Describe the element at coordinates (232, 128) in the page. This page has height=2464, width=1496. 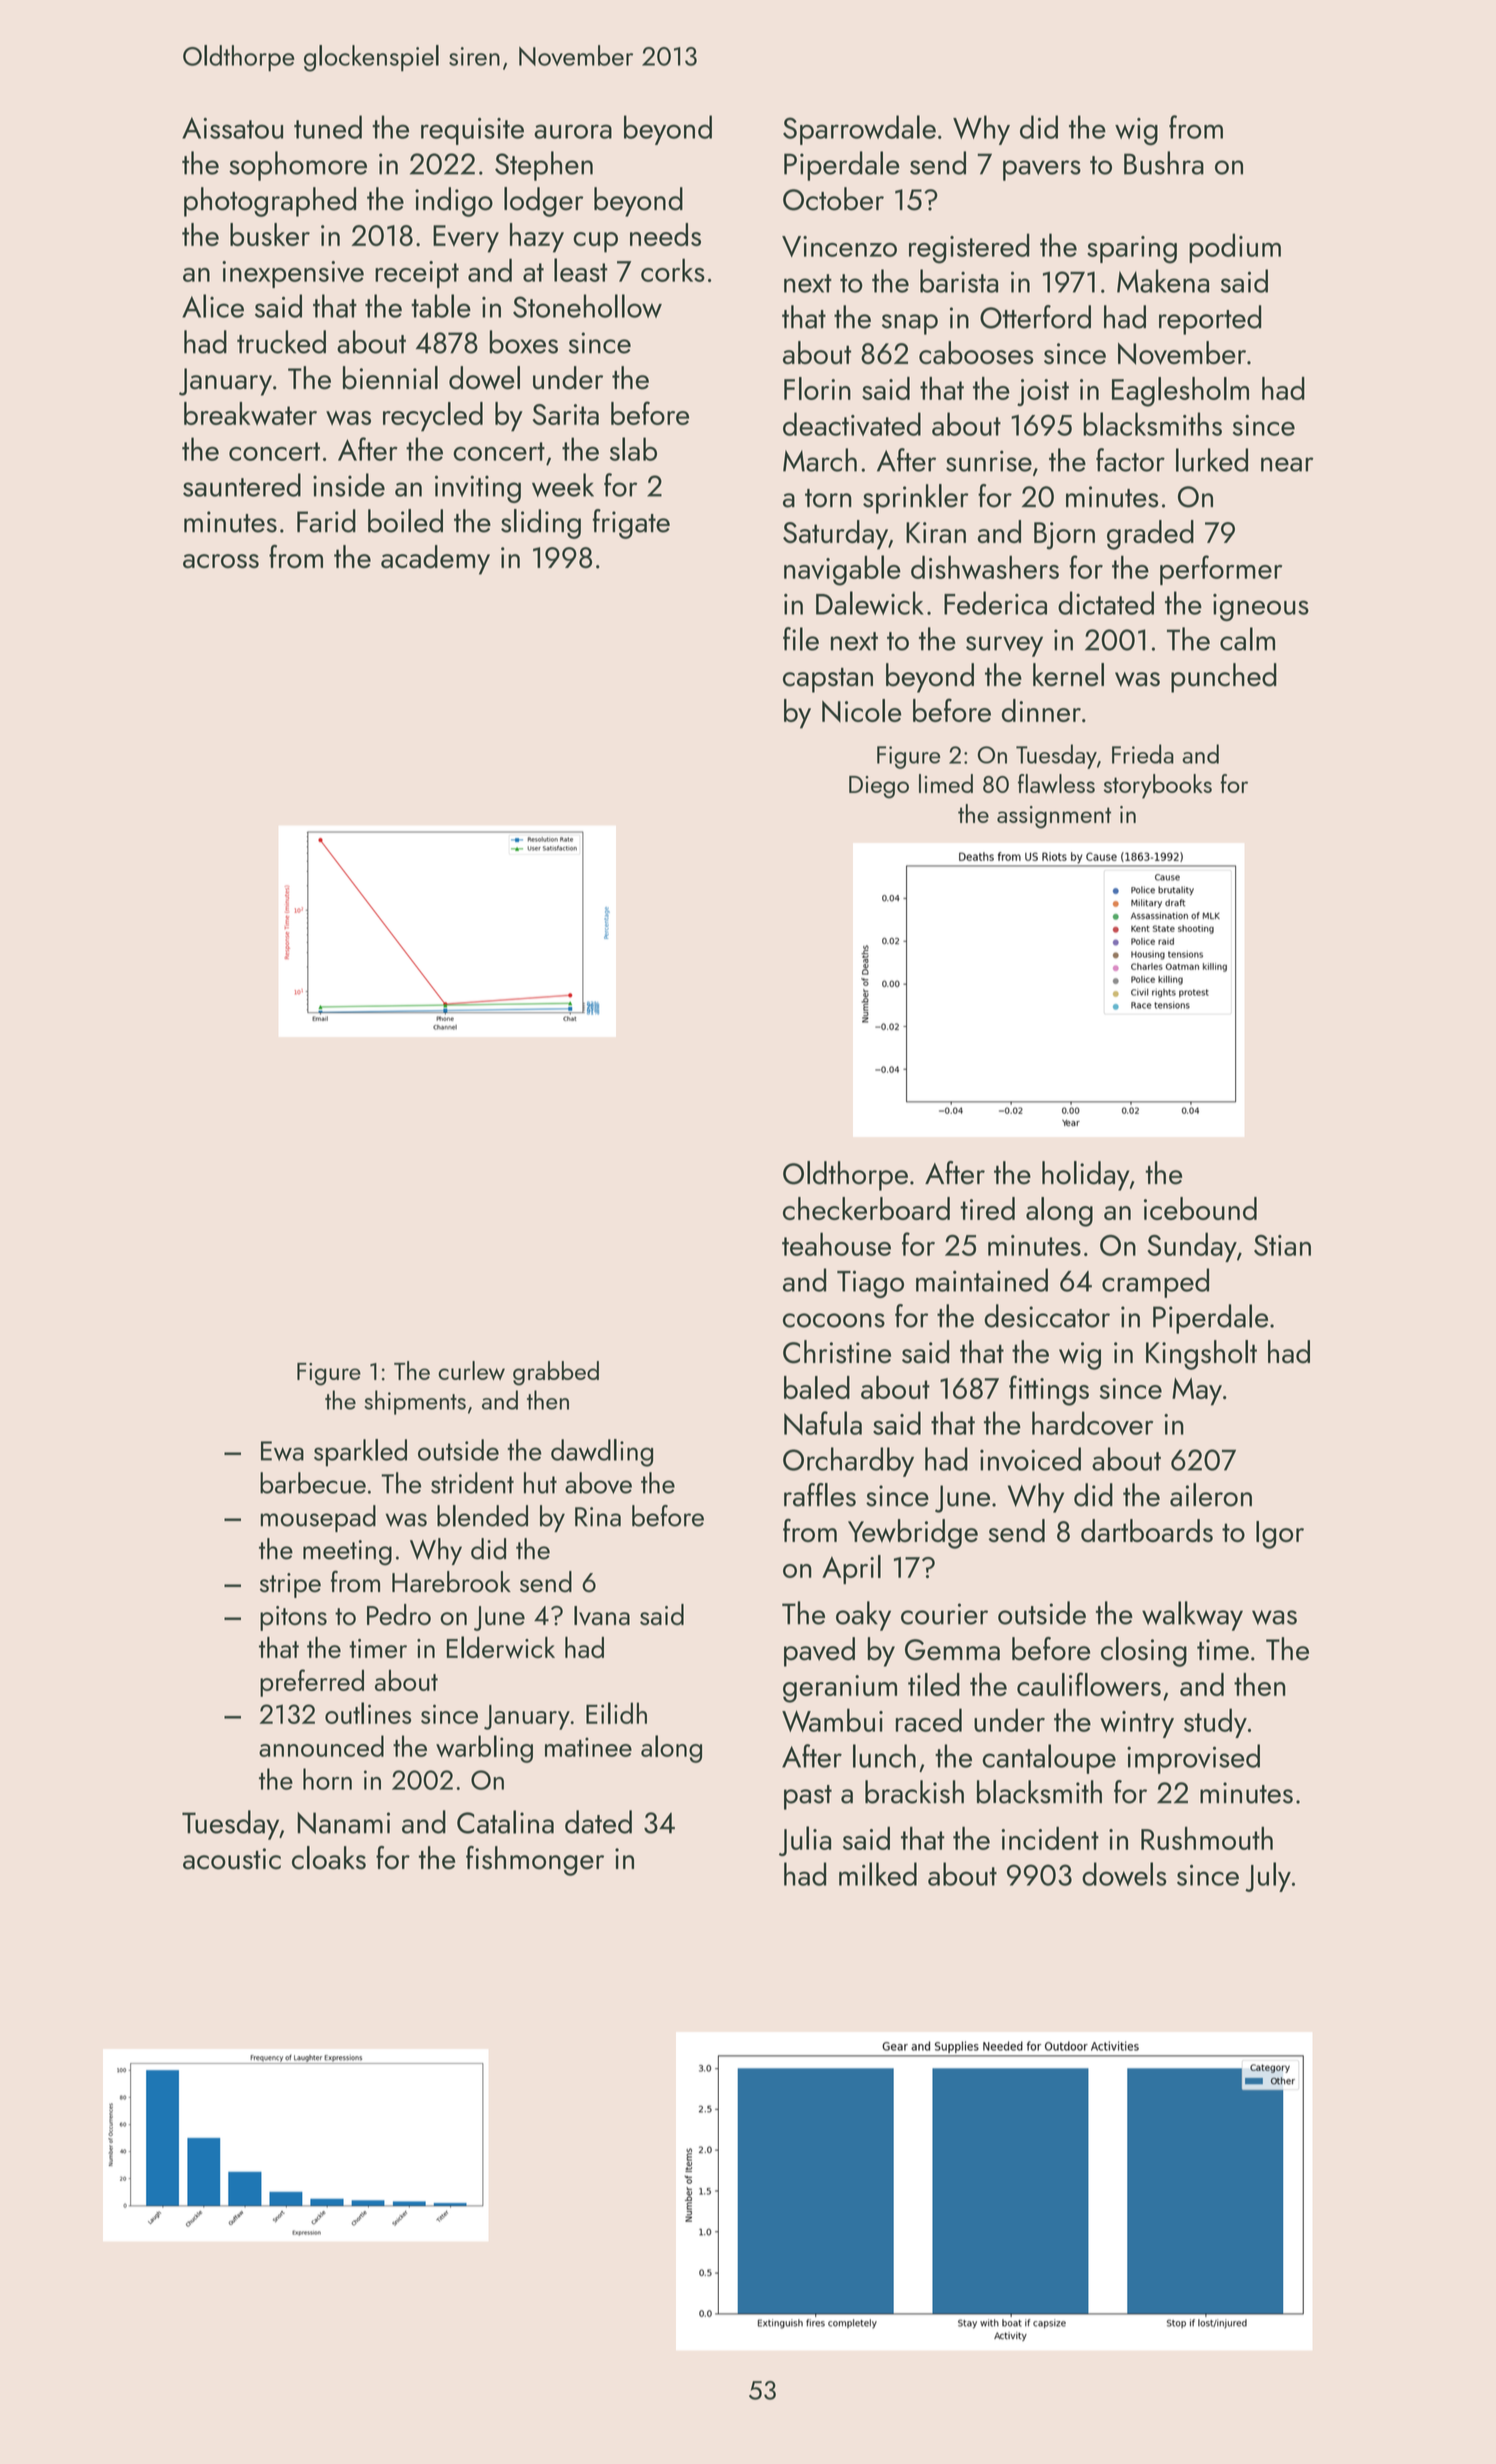
I see `Aissatou` at that location.
